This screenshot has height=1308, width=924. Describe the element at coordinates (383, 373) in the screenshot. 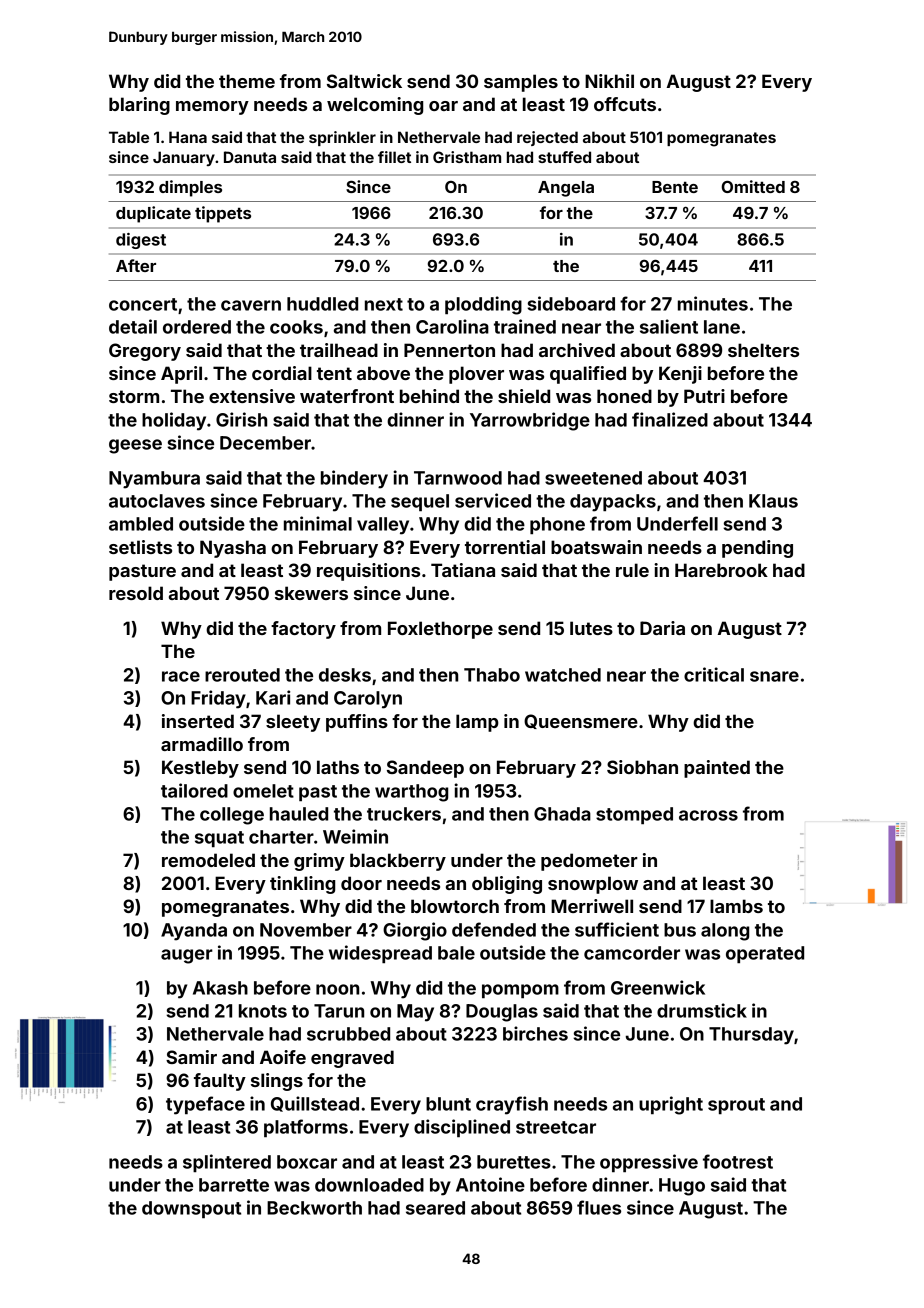

I see `above` at that location.
